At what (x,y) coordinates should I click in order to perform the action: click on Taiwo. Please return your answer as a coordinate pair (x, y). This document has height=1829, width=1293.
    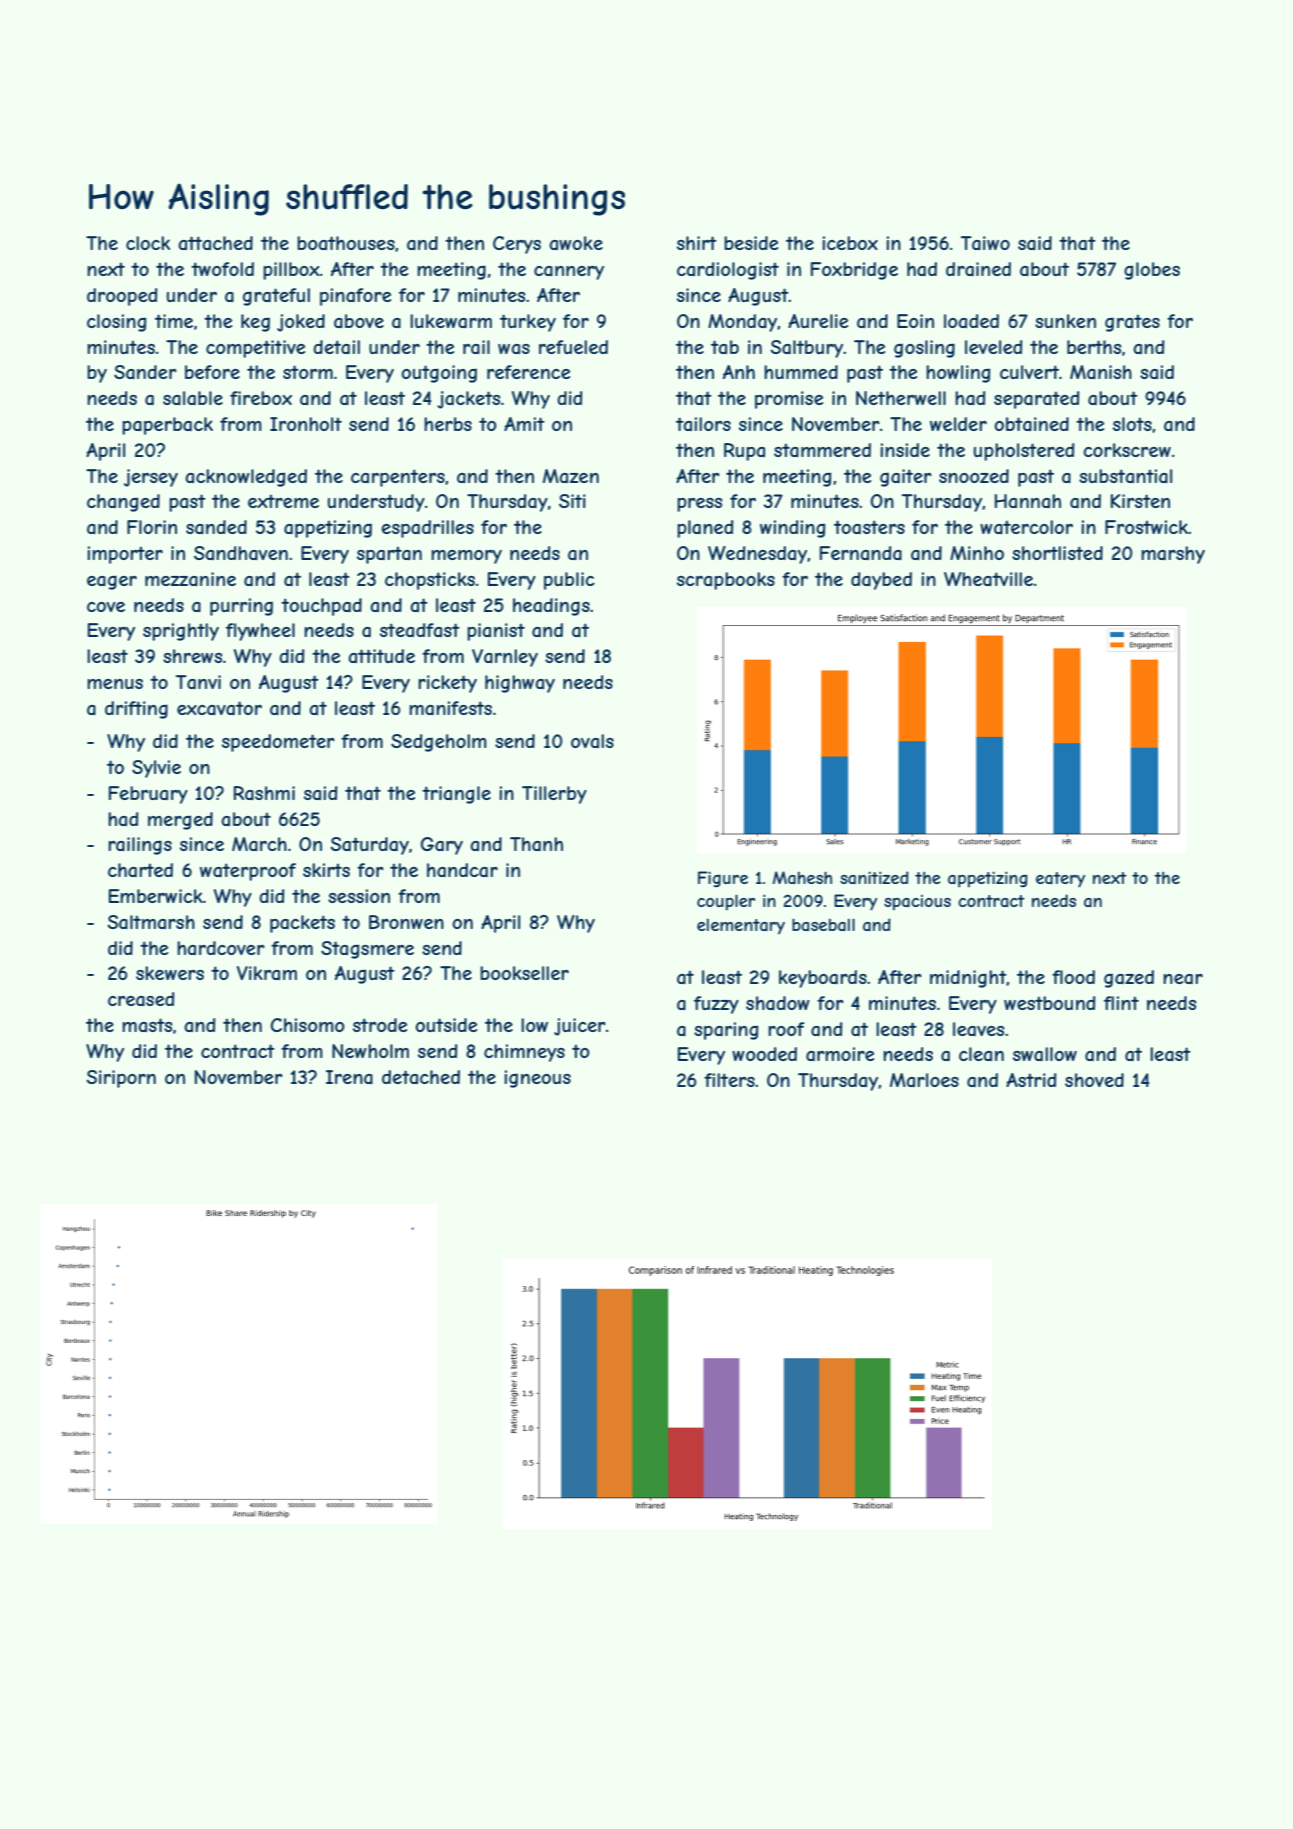
    Looking at the image, I should click on (985, 243).
